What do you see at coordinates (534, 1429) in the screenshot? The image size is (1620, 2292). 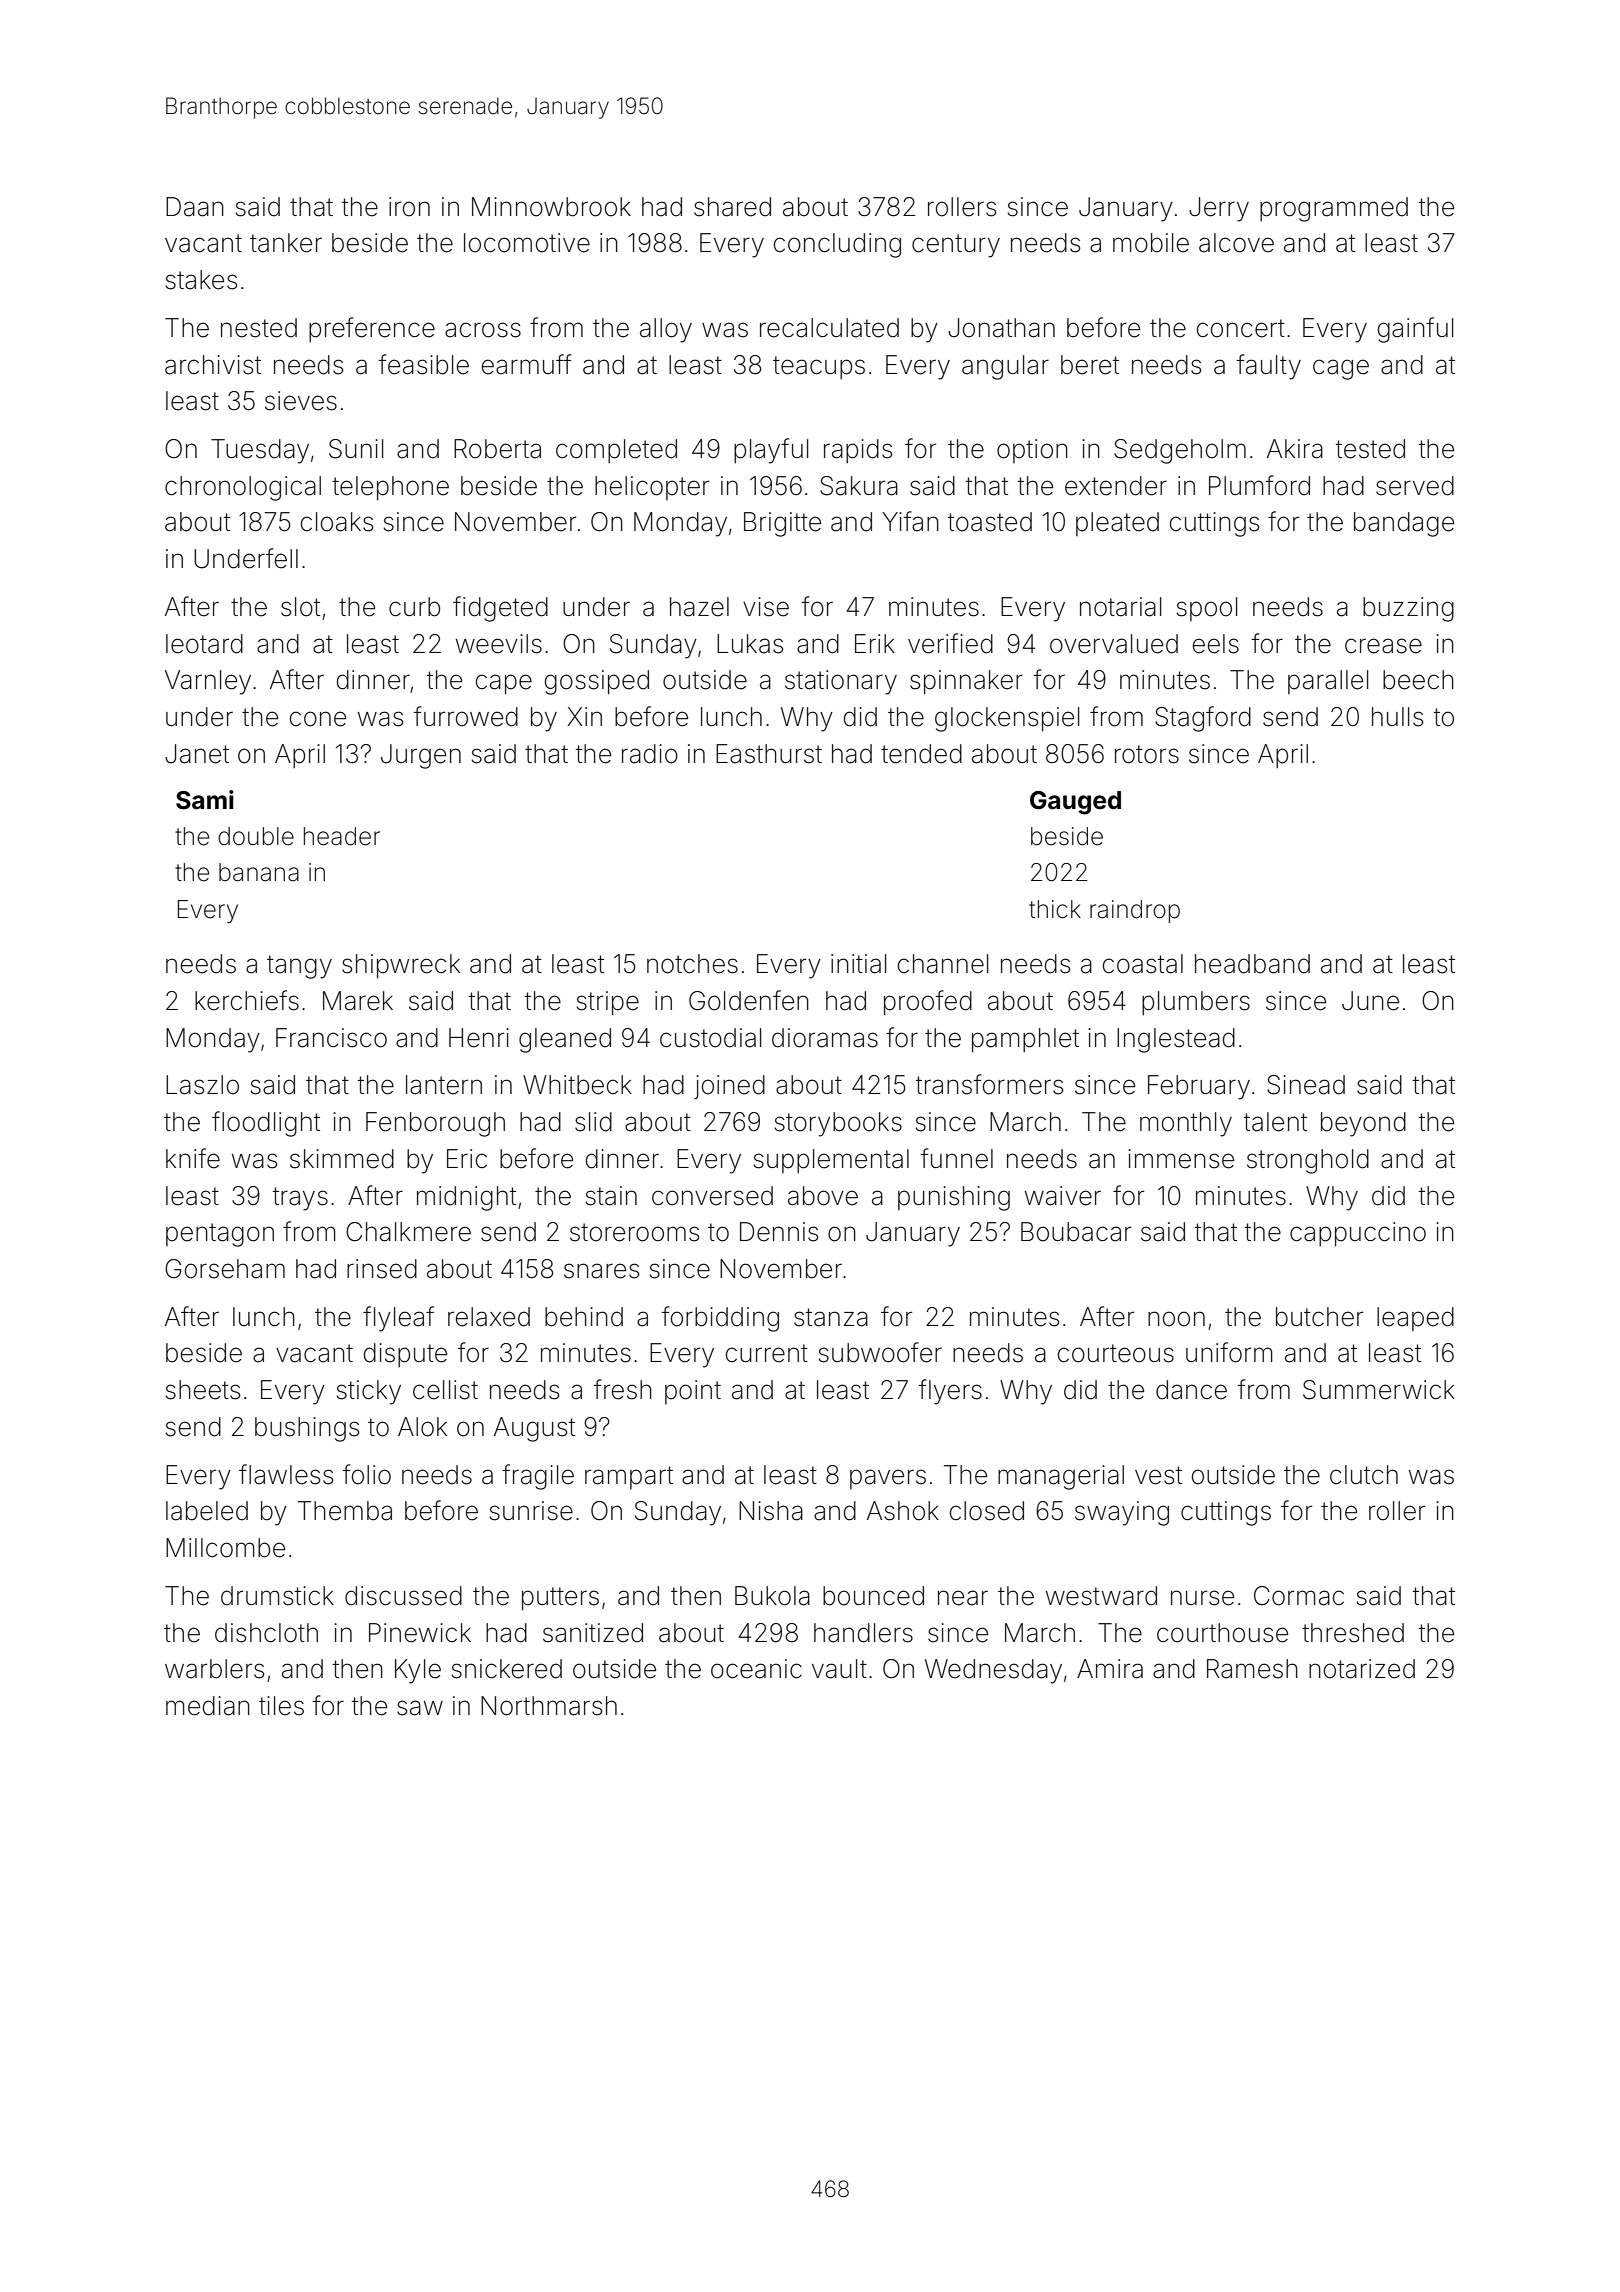 I see `August` at bounding box center [534, 1429].
